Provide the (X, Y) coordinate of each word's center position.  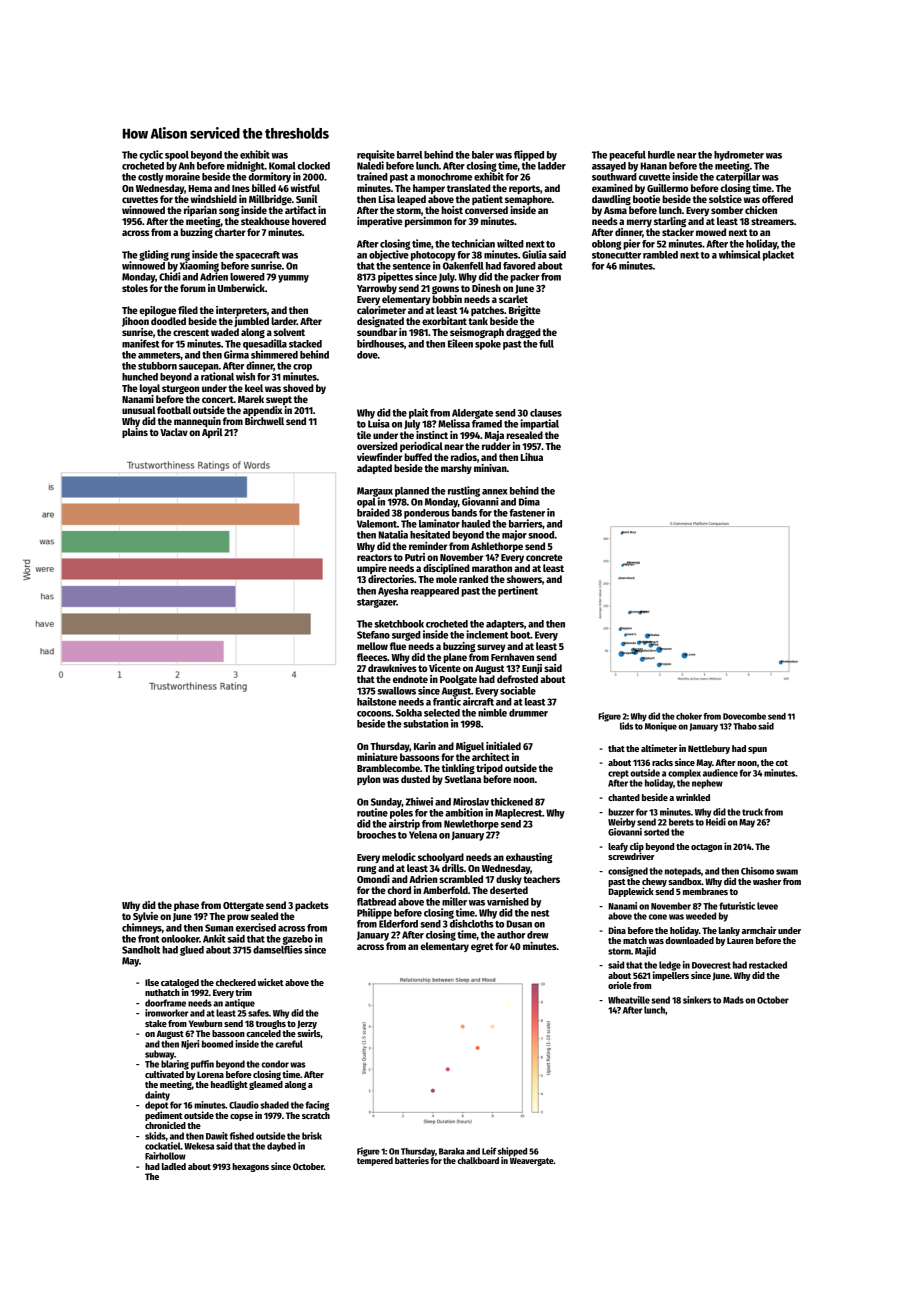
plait (418, 413)
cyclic (151, 155)
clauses (546, 413)
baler (483, 155)
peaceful (627, 156)
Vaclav (174, 432)
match (635, 940)
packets (312, 906)
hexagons (250, 1167)
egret (482, 947)
